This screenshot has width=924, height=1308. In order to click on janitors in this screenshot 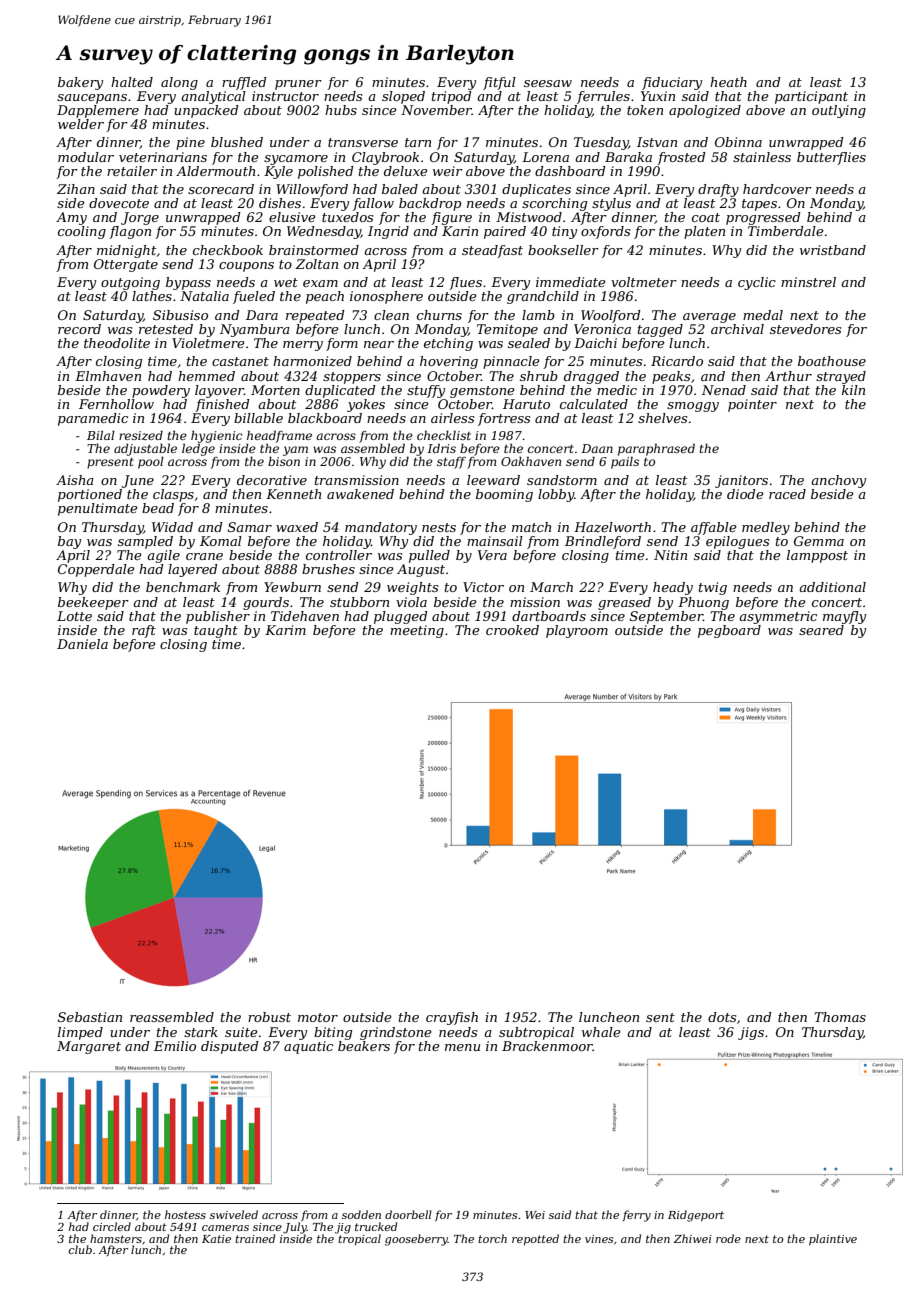, I will do `click(741, 481)`.
